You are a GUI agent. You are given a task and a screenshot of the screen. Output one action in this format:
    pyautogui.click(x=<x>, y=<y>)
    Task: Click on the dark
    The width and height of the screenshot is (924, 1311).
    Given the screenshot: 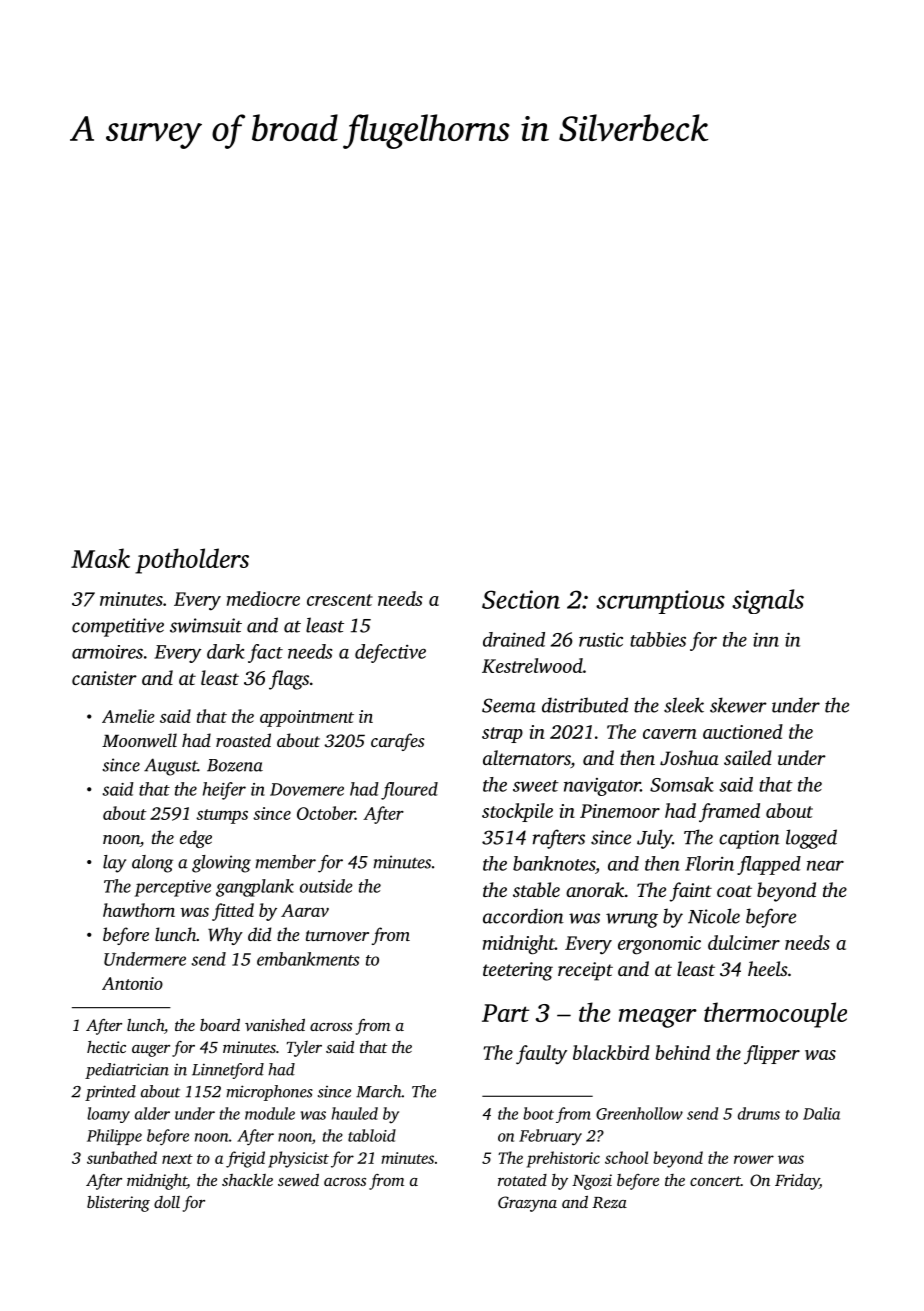 What is the action you would take?
    pyautogui.click(x=226, y=651)
